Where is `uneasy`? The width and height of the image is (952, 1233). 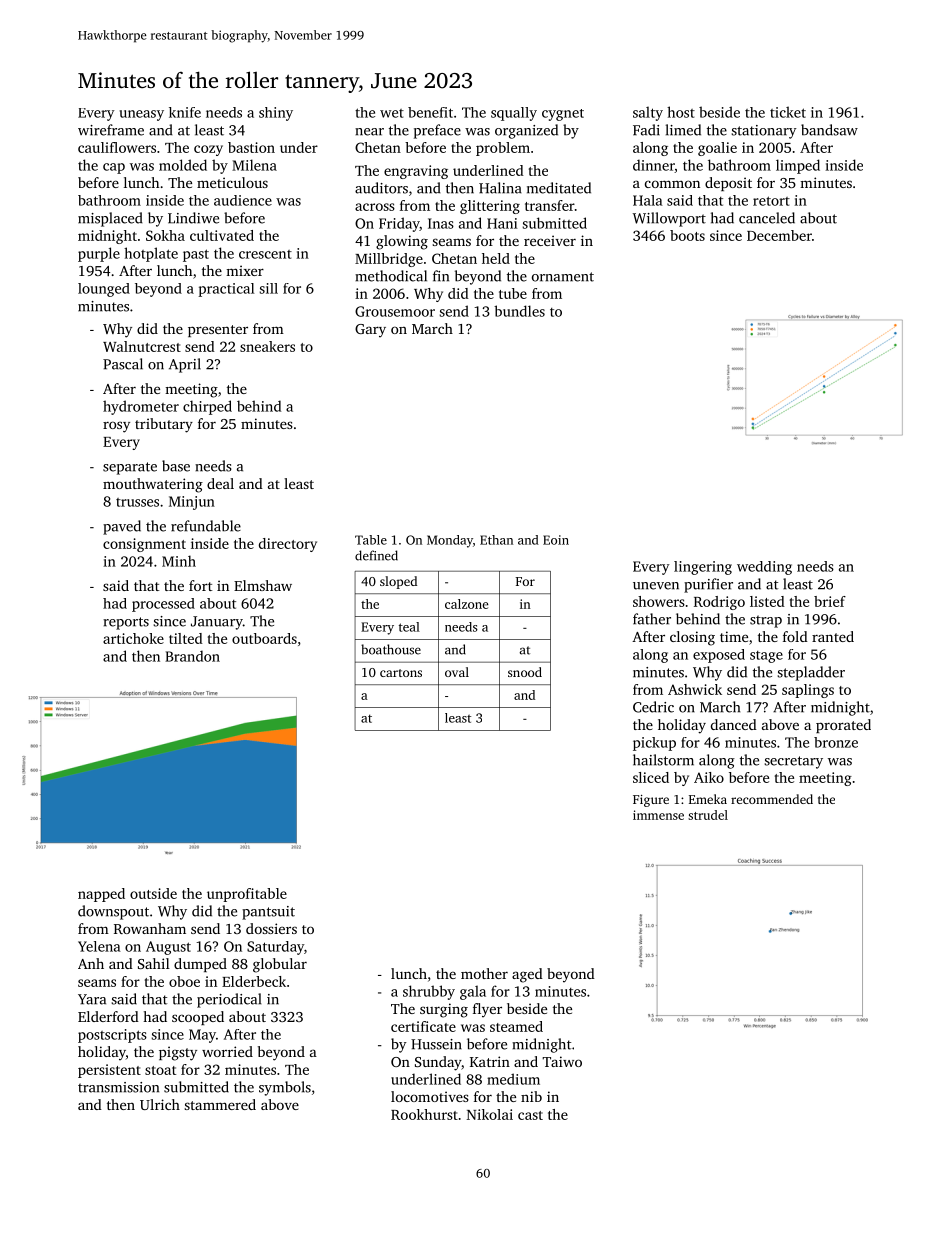 uneasy is located at coordinates (142, 115).
